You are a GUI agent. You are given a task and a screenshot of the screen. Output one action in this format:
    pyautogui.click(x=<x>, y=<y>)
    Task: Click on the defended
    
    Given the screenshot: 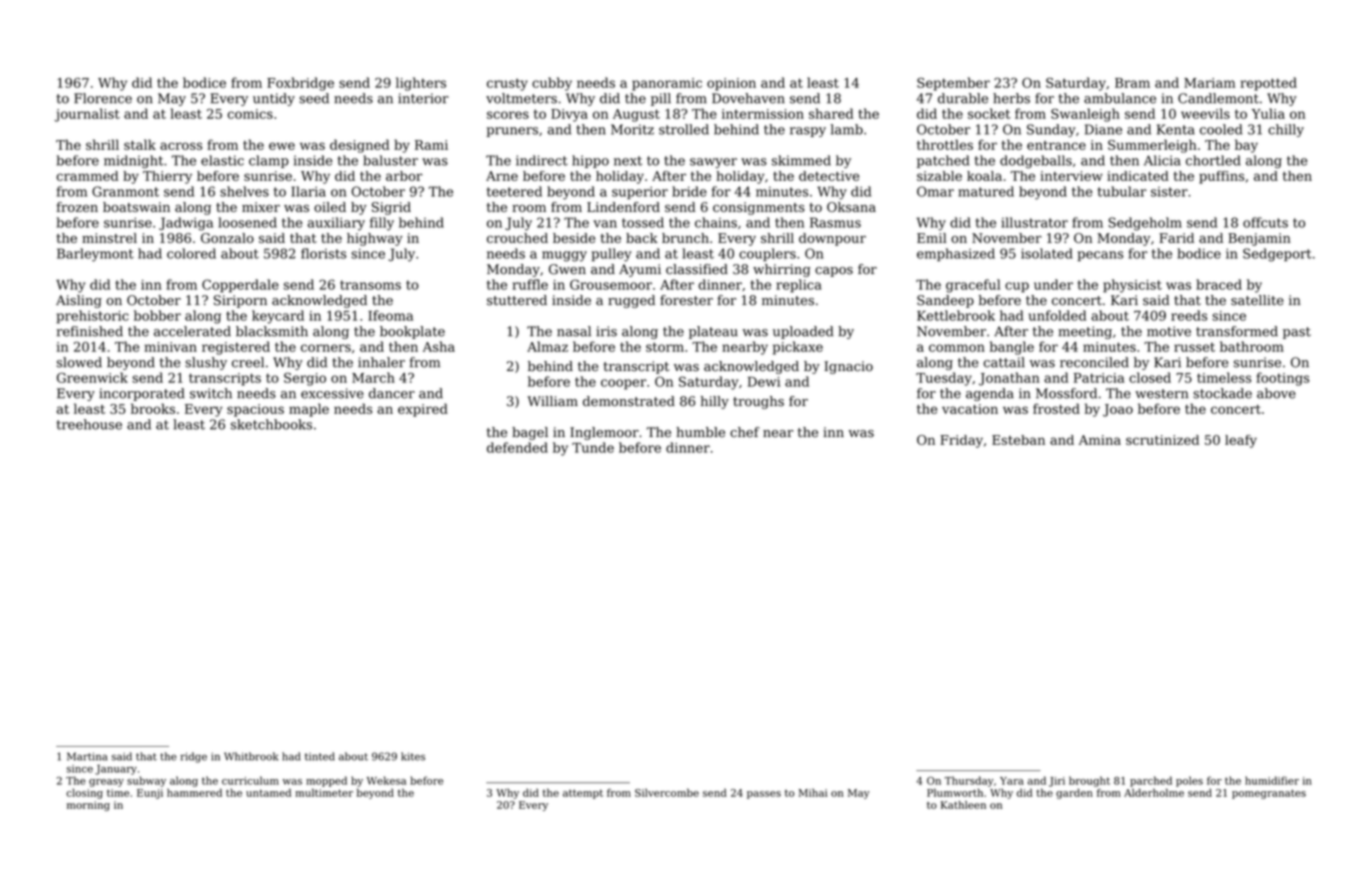 What is the action you would take?
    pyautogui.click(x=517, y=447)
